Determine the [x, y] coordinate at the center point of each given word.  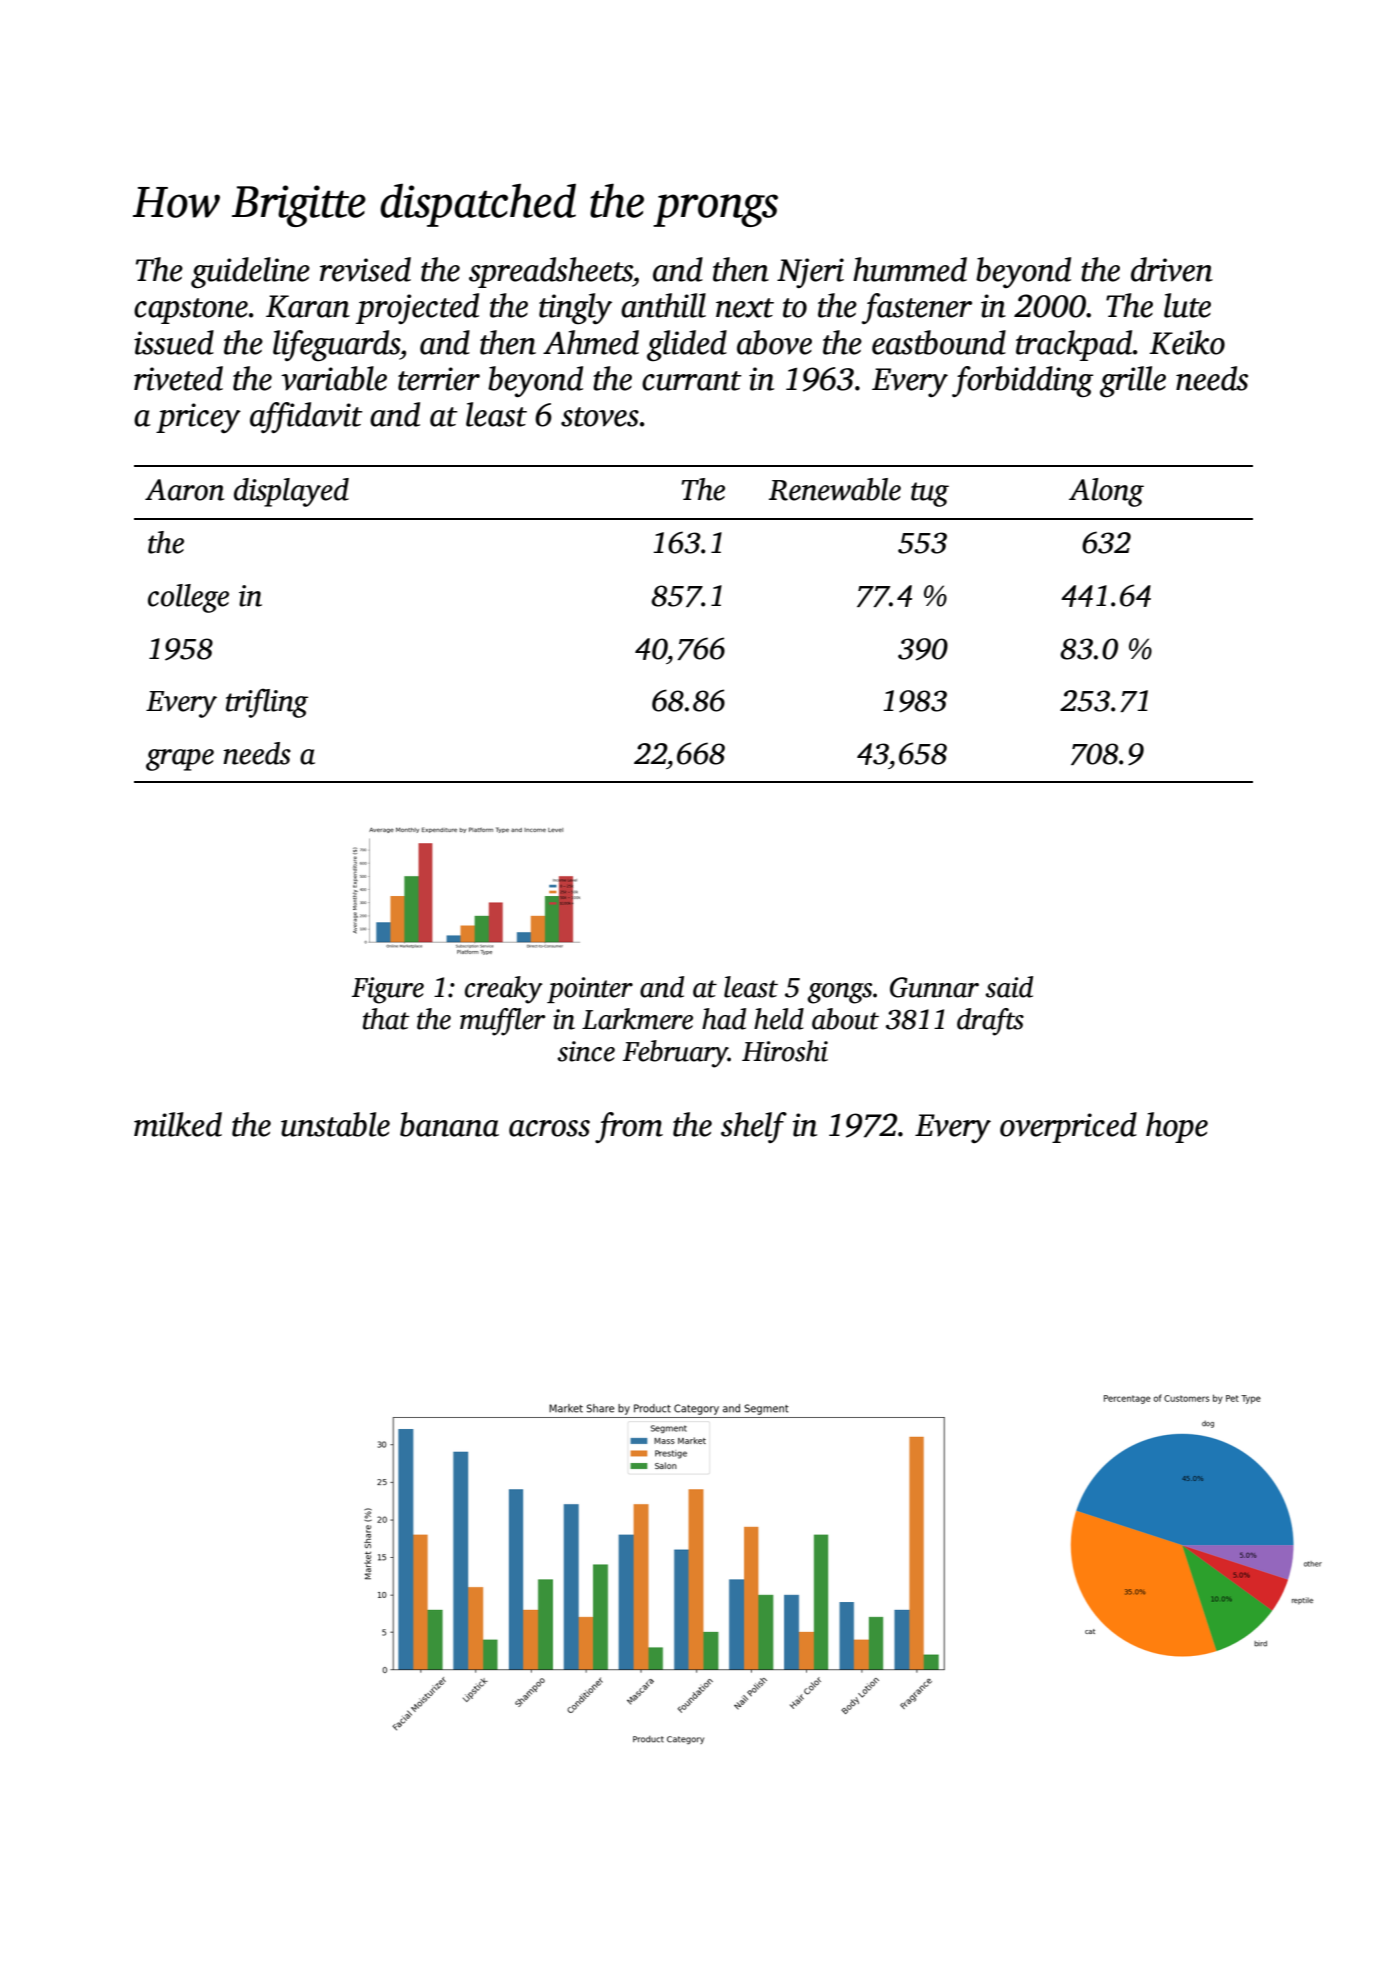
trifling [267, 703]
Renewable [835, 489]
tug [930, 494]
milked [178, 1124]
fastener [917, 308]
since [586, 1051]
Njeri [810, 273]
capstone [191, 311]
